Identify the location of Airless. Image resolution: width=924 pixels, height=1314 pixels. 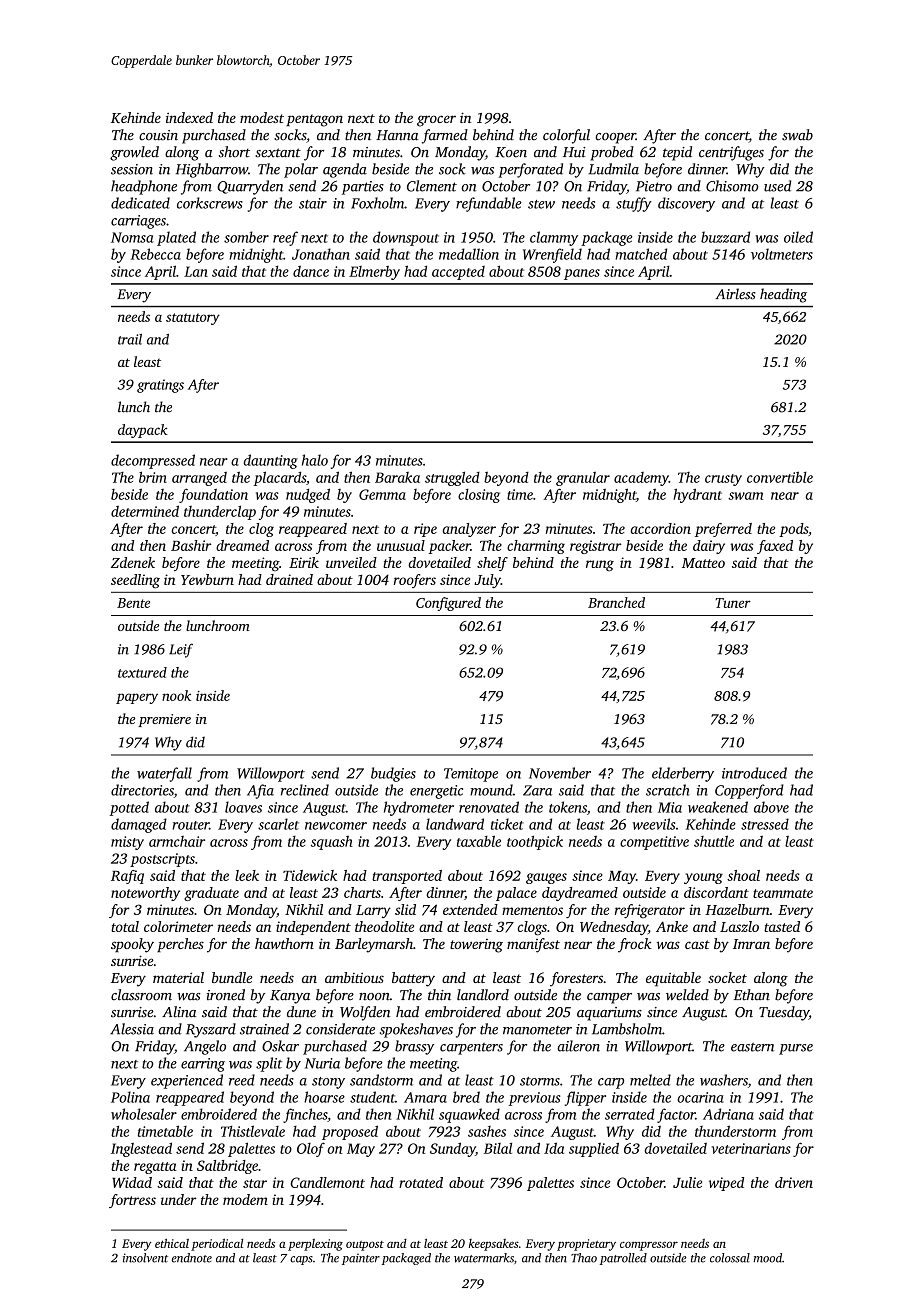
(735, 294).
